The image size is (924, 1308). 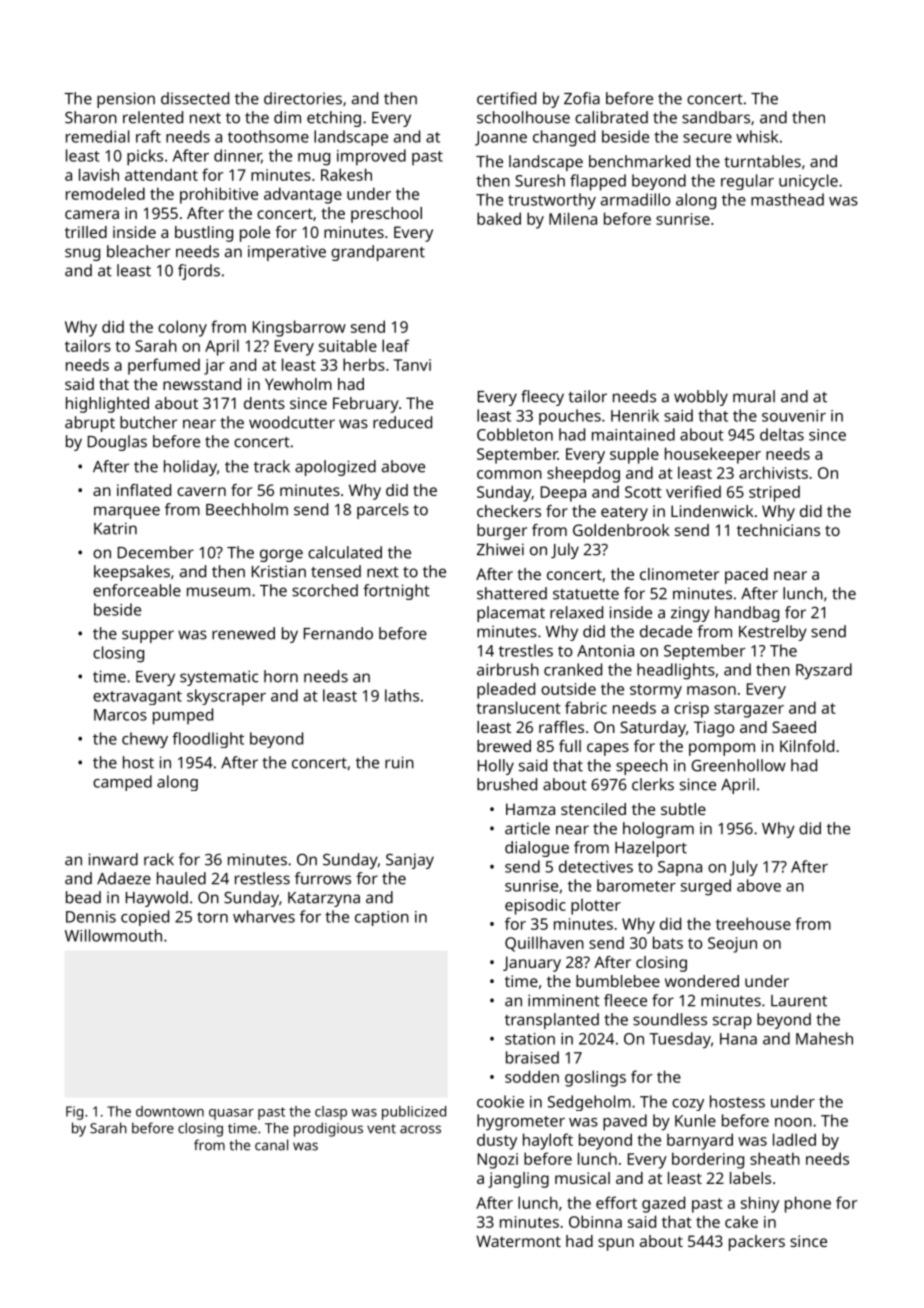 I want to click on canal, so click(x=271, y=1145).
